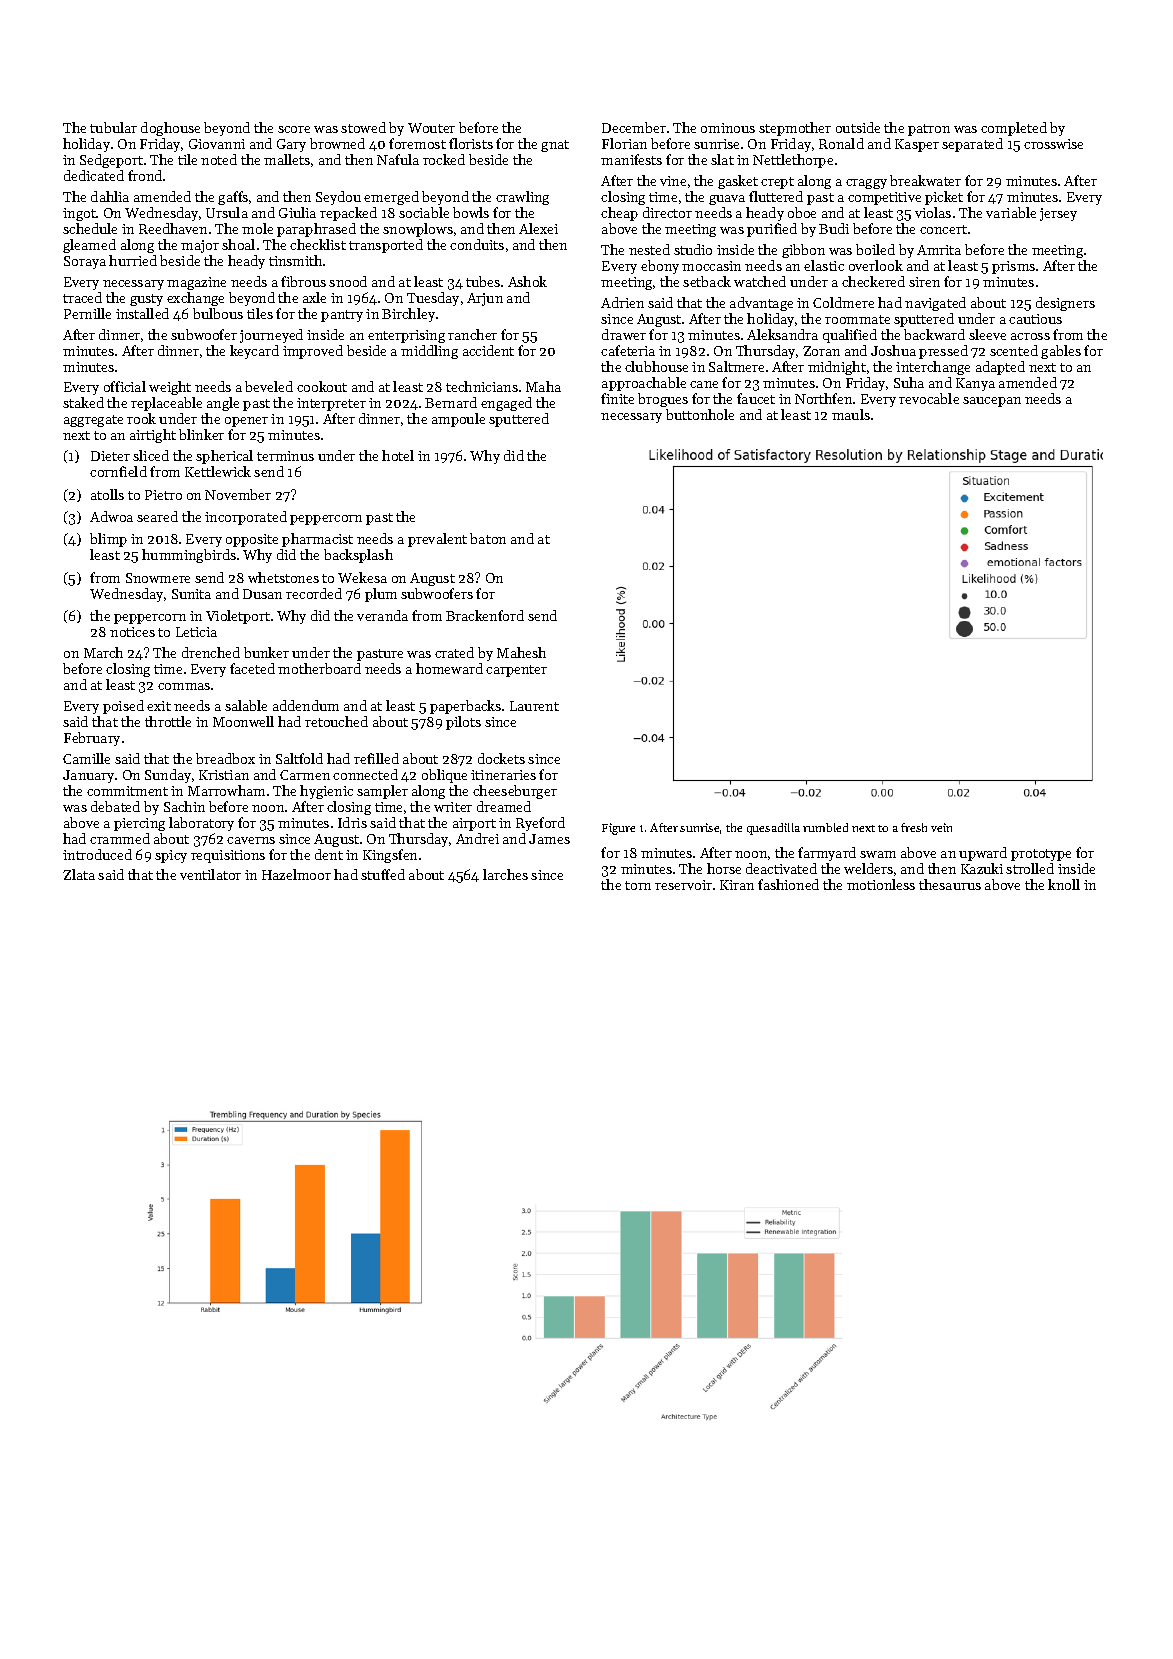 The image size is (1173, 1659). What do you see at coordinates (929, 130) in the screenshot?
I see `patron` at bounding box center [929, 130].
